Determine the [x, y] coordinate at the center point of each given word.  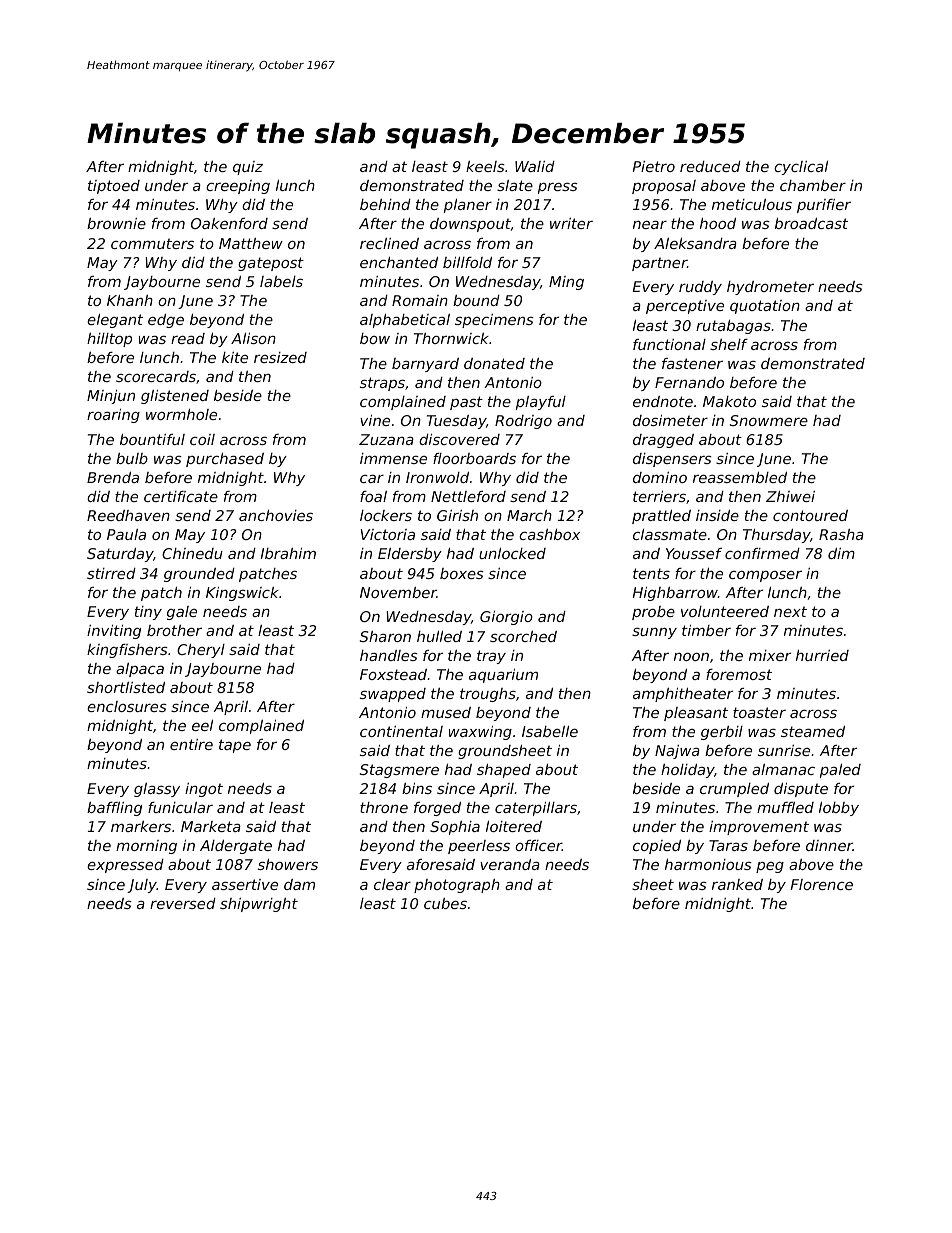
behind [385, 204]
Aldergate [236, 847]
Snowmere [769, 420]
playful [541, 403]
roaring [113, 416]
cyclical [801, 168]
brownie [116, 223]
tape [235, 746]
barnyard [425, 365]
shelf [729, 344]
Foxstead [393, 674]
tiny [148, 613]
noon [691, 657]
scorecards [156, 376]
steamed [813, 731]
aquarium [503, 676]
